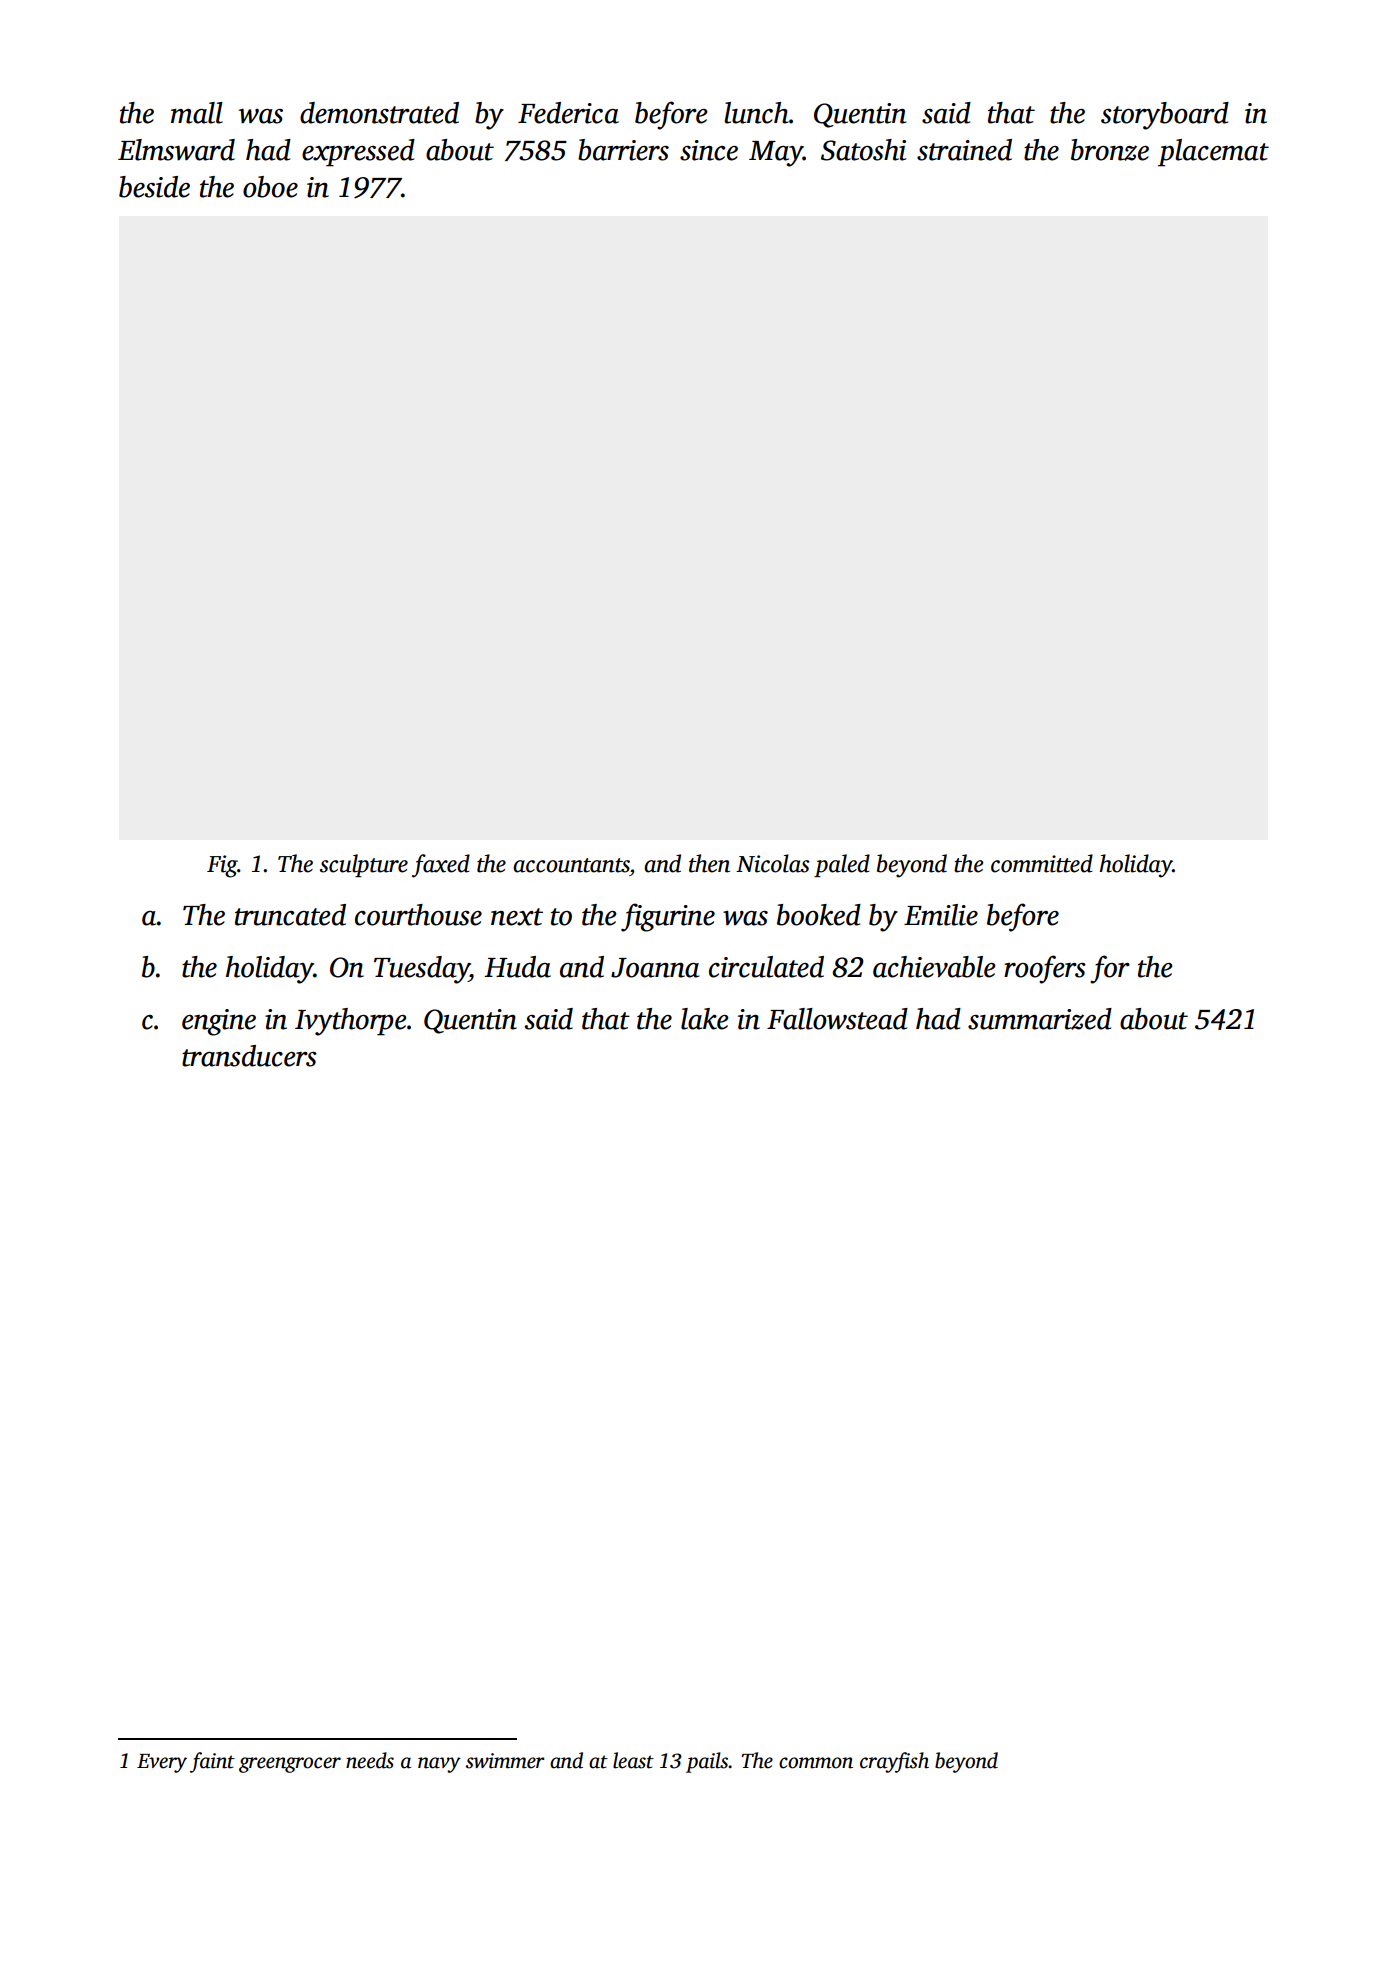  I want to click on least, so click(633, 1760).
